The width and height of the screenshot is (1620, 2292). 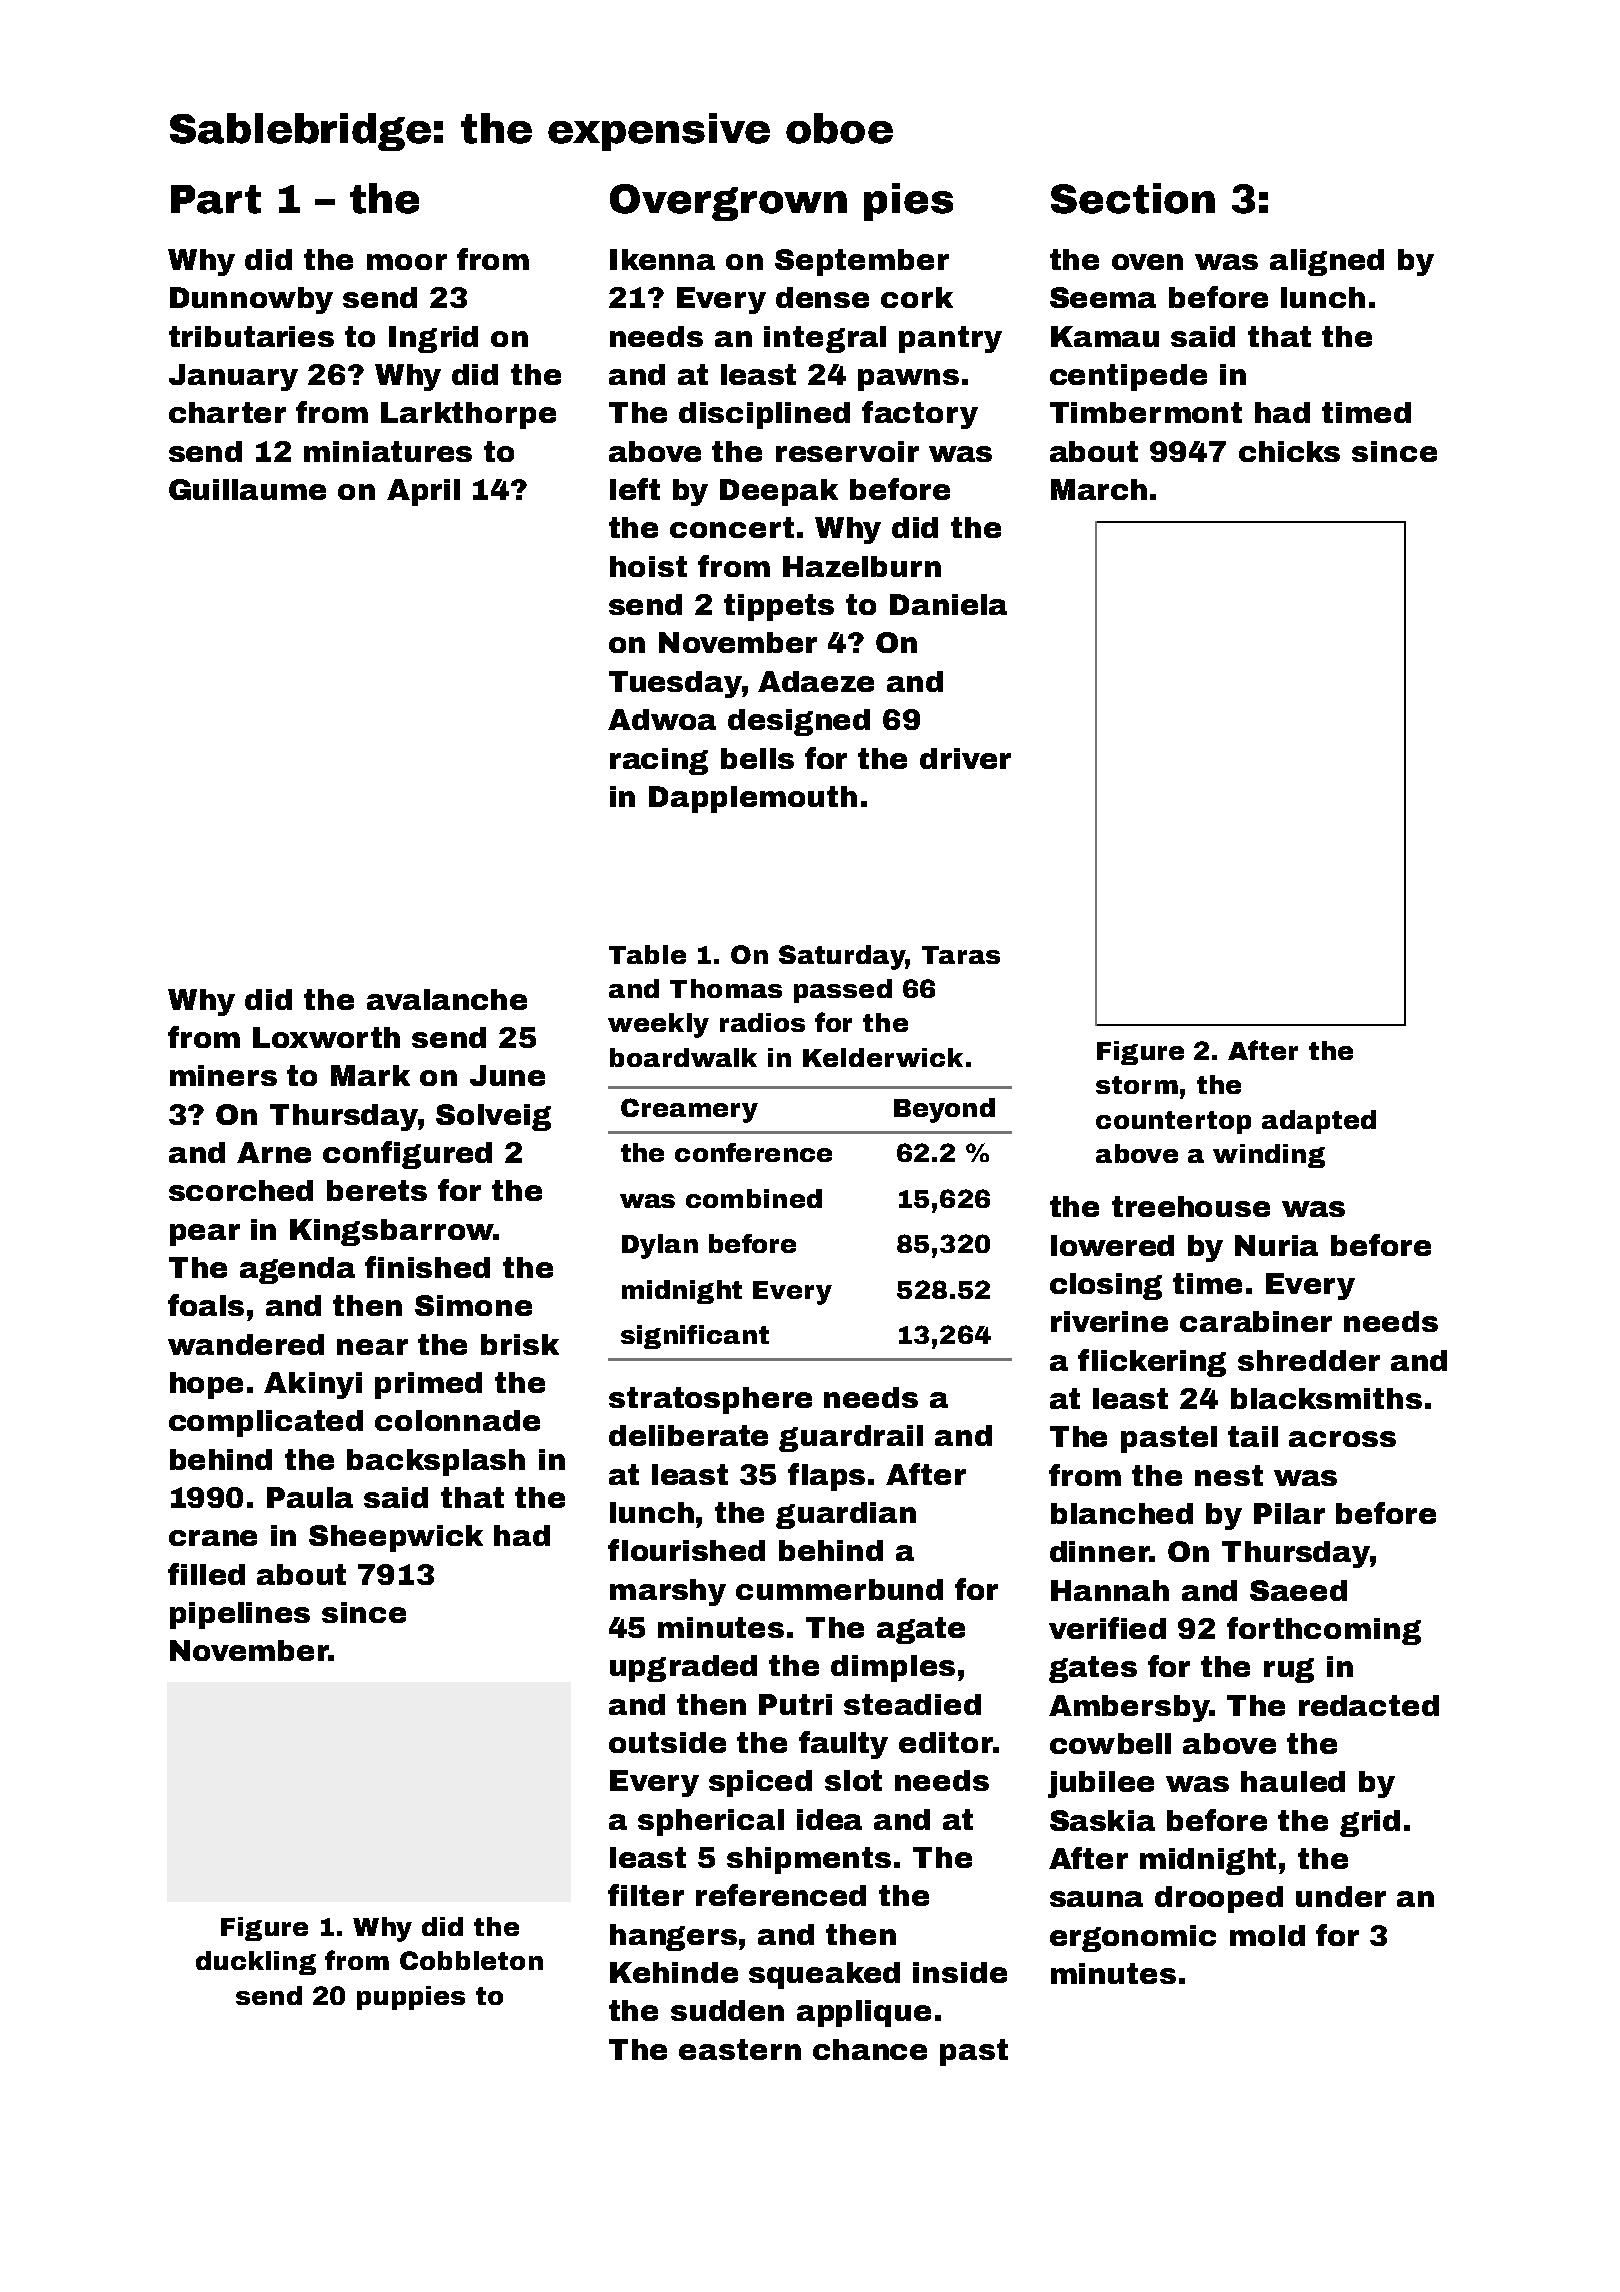 I want to click on tributaries, so click(x=251, y=336).
